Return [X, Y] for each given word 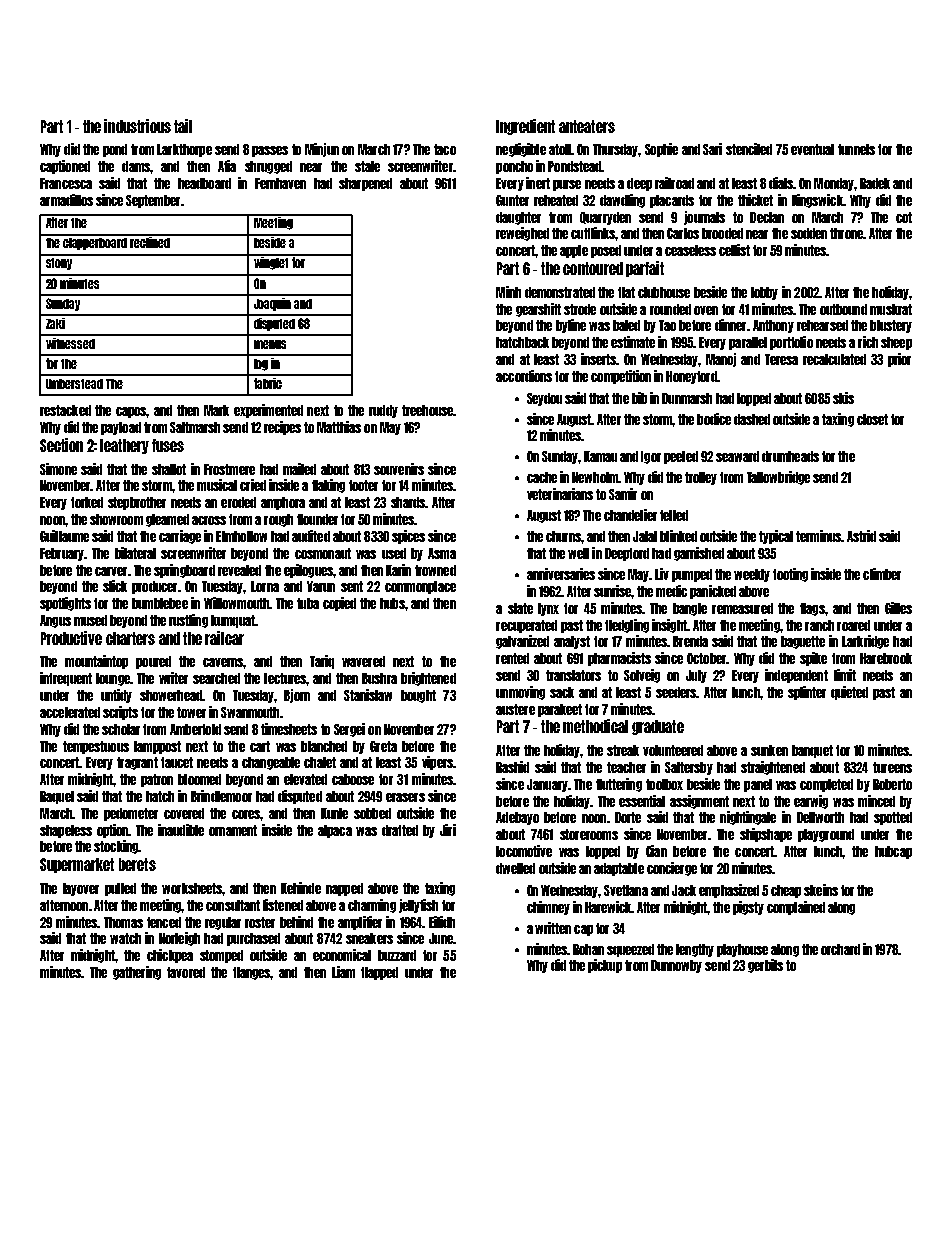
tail [183, 126]
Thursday [616, 150]
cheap [786, 891]
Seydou [544, 399]
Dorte [628, 817]
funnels [856, 149]
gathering [137, 973]
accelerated [70, 712]
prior [899, 360]
